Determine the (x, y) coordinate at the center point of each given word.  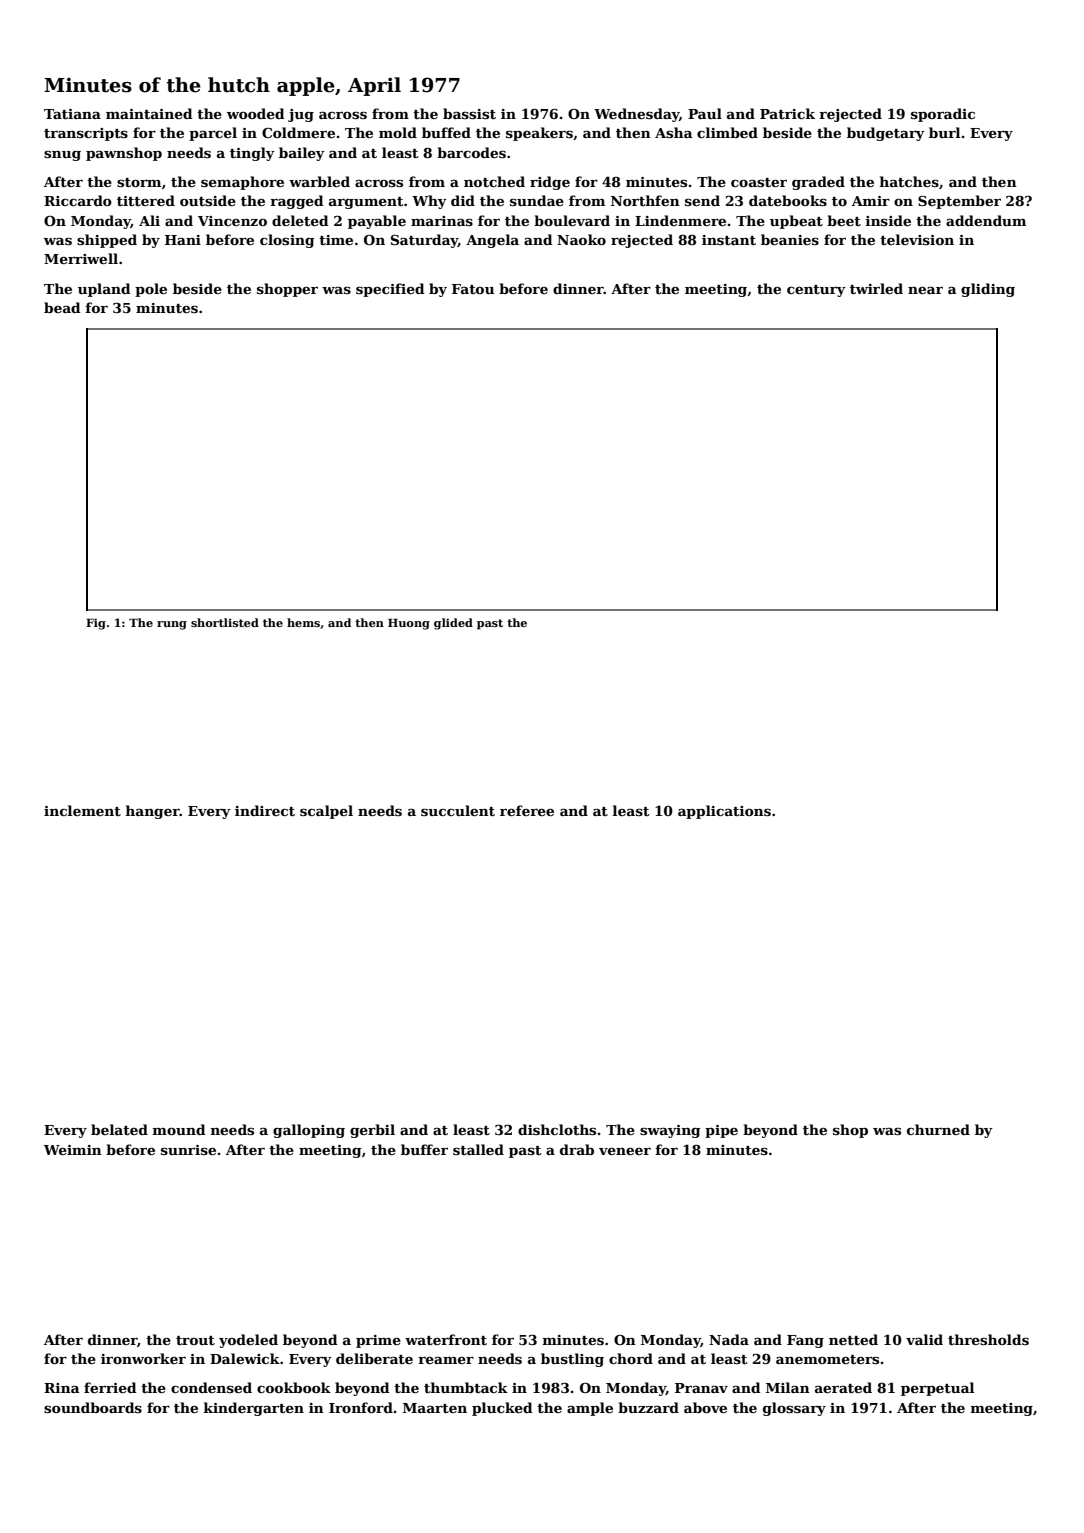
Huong (409, 624)
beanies (790, 239)
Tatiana (72, 114)
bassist (469, 113)
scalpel (326, 812)
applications (724, 812)
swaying (670, 1131)
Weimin (73, 1150)
